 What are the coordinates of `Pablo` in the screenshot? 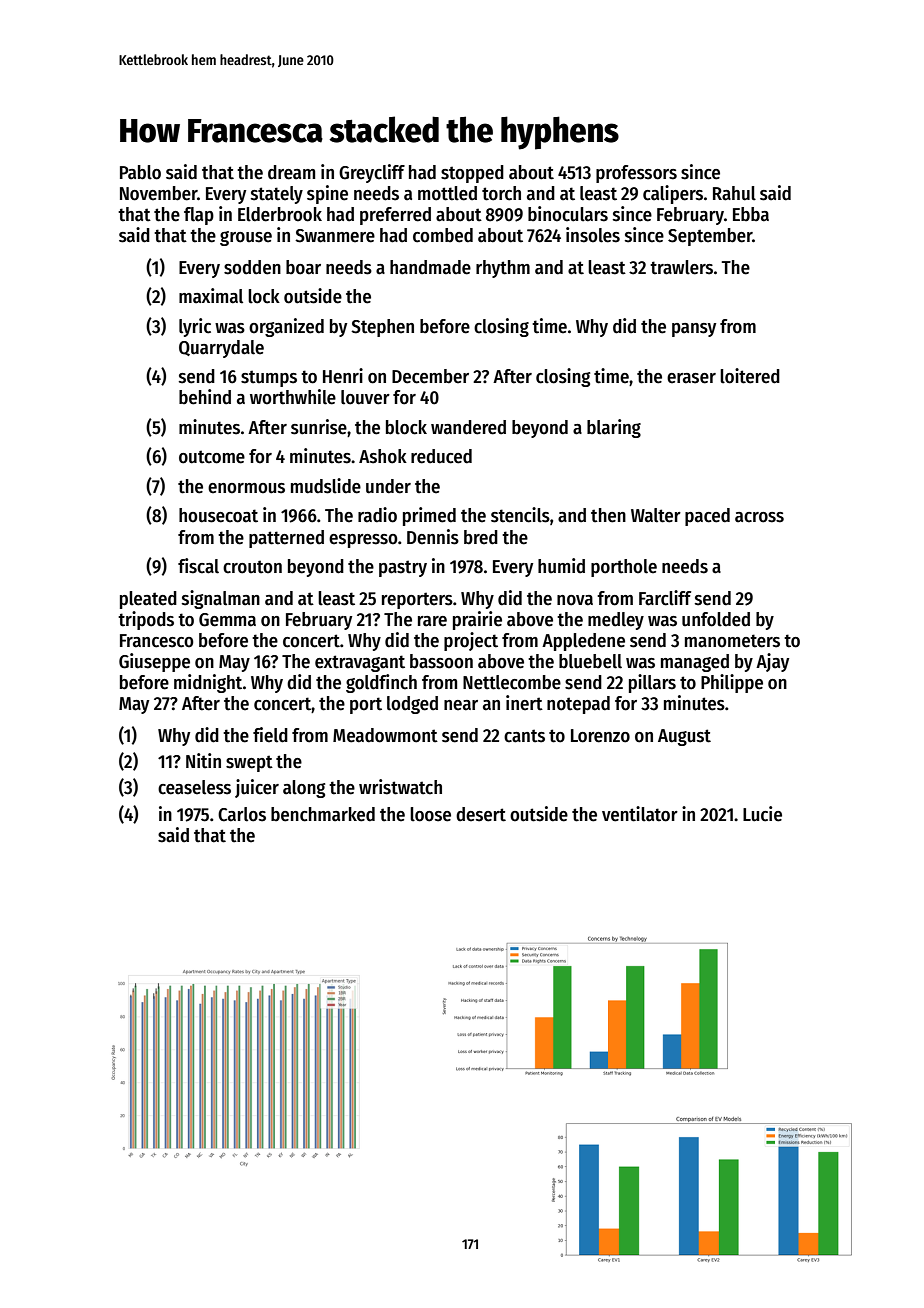 It's located at (140, 172).
